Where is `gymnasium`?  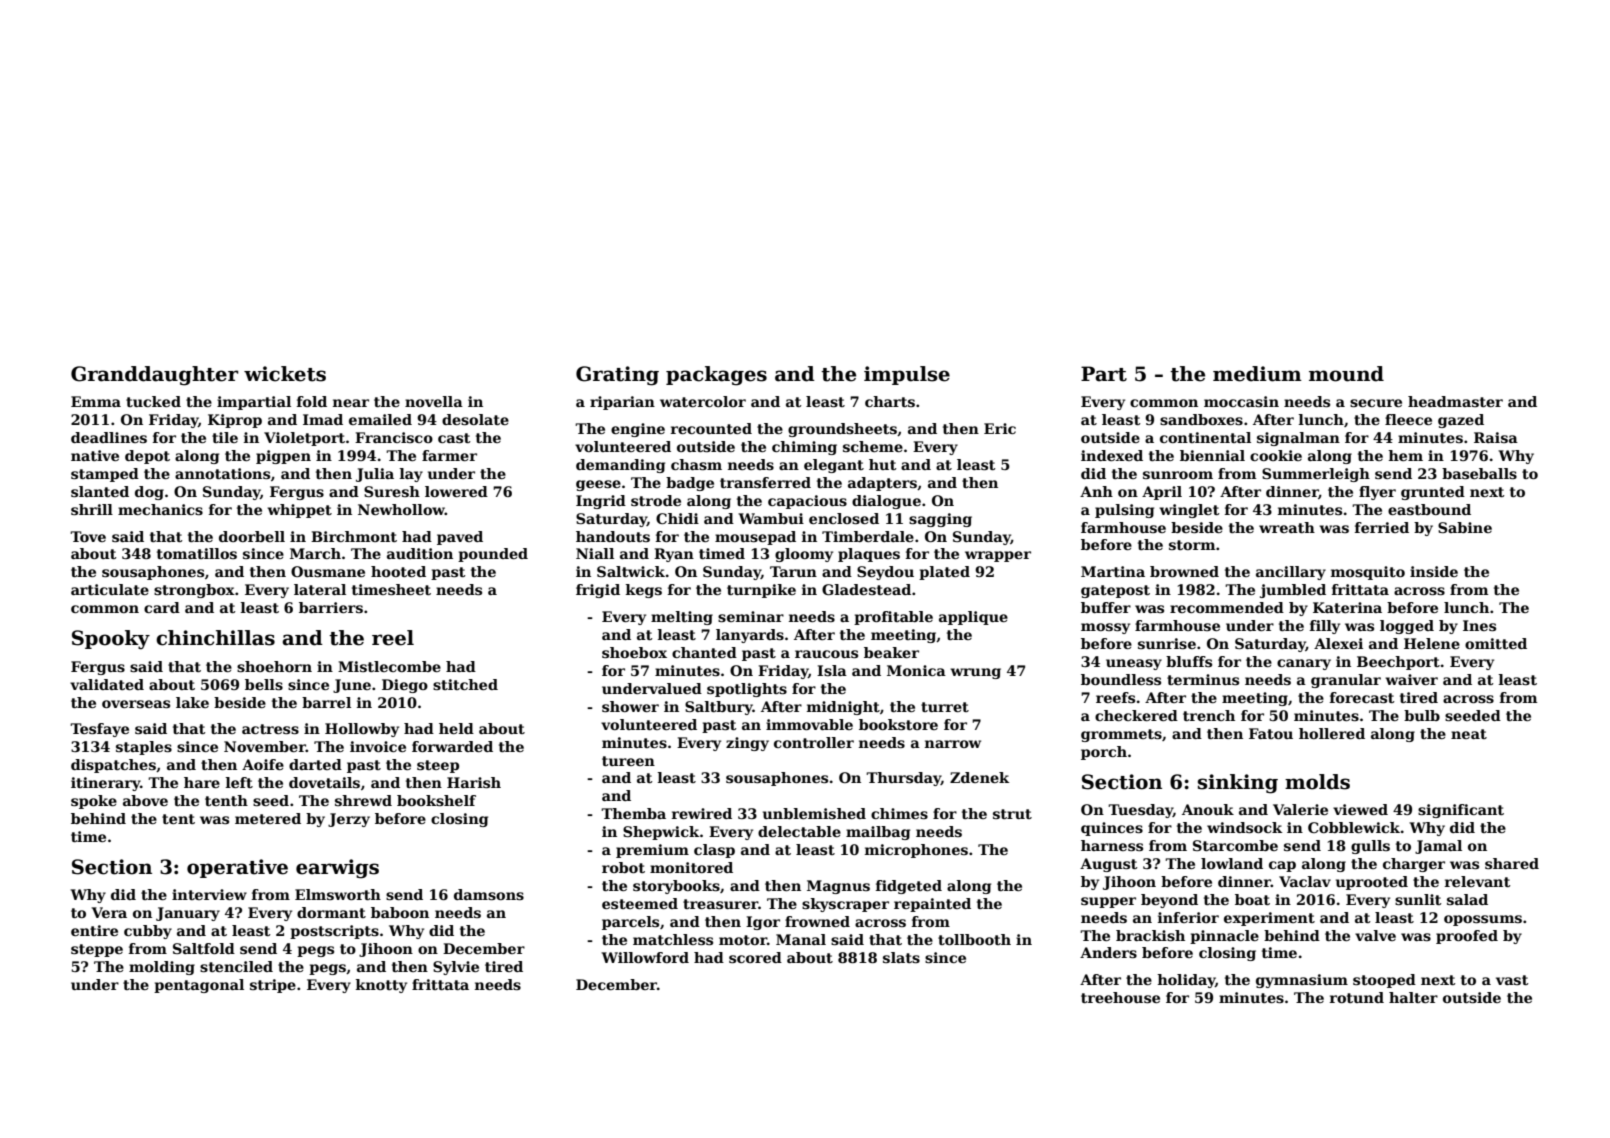
gymnasium is located at coordinates (1302, 981).
